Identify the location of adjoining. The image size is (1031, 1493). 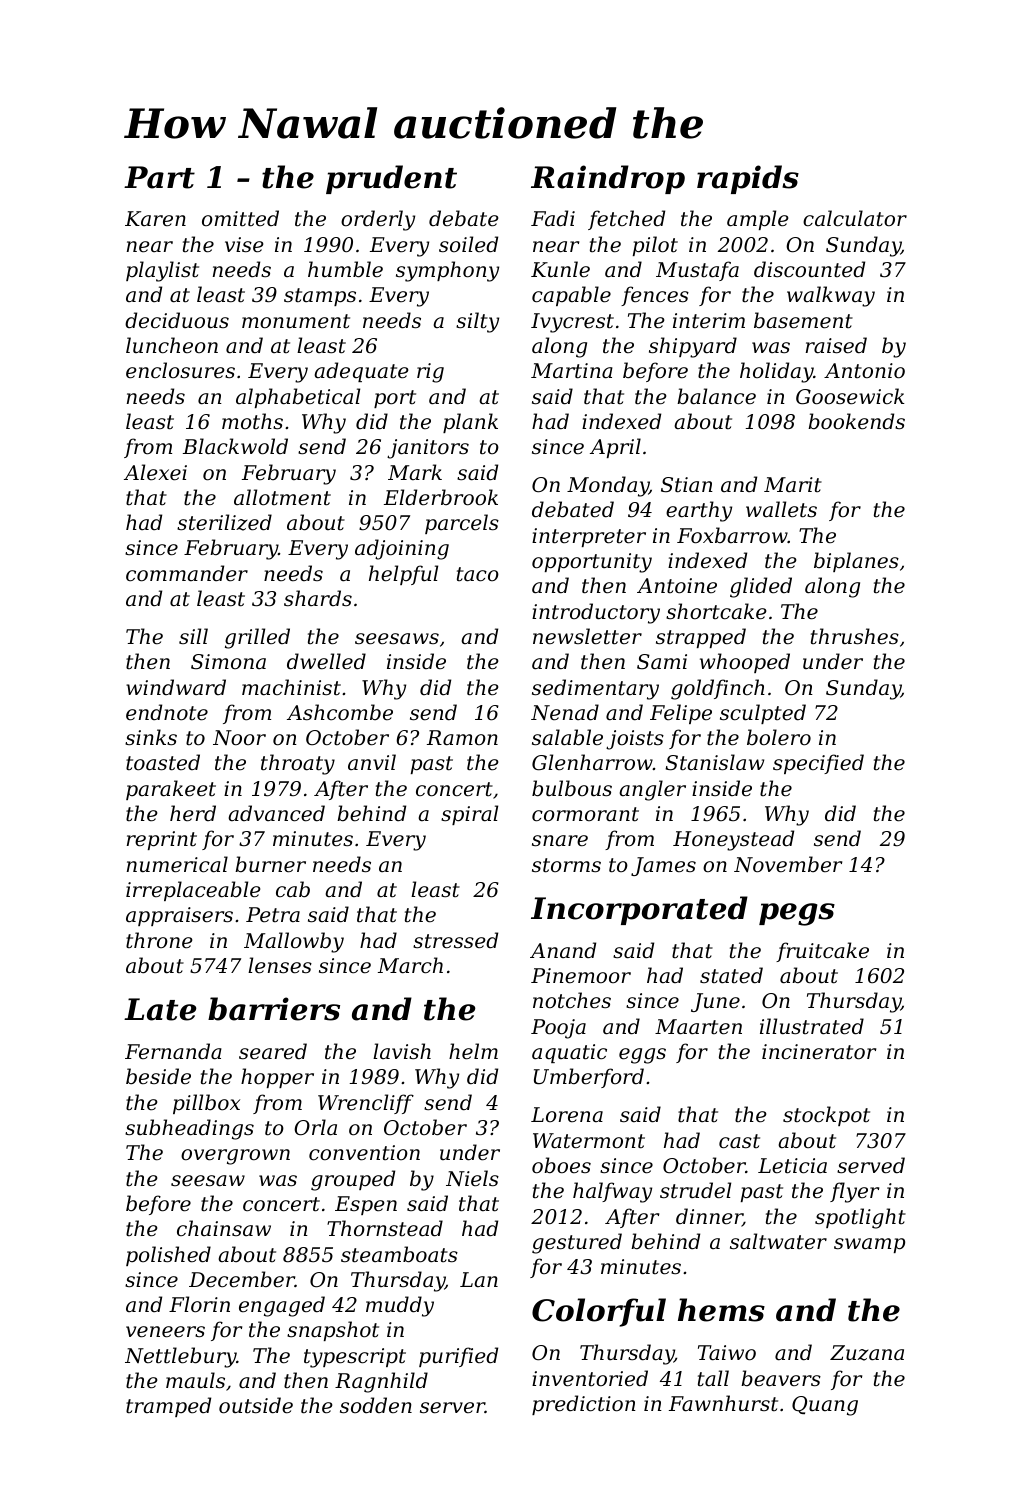
(402, 549).
